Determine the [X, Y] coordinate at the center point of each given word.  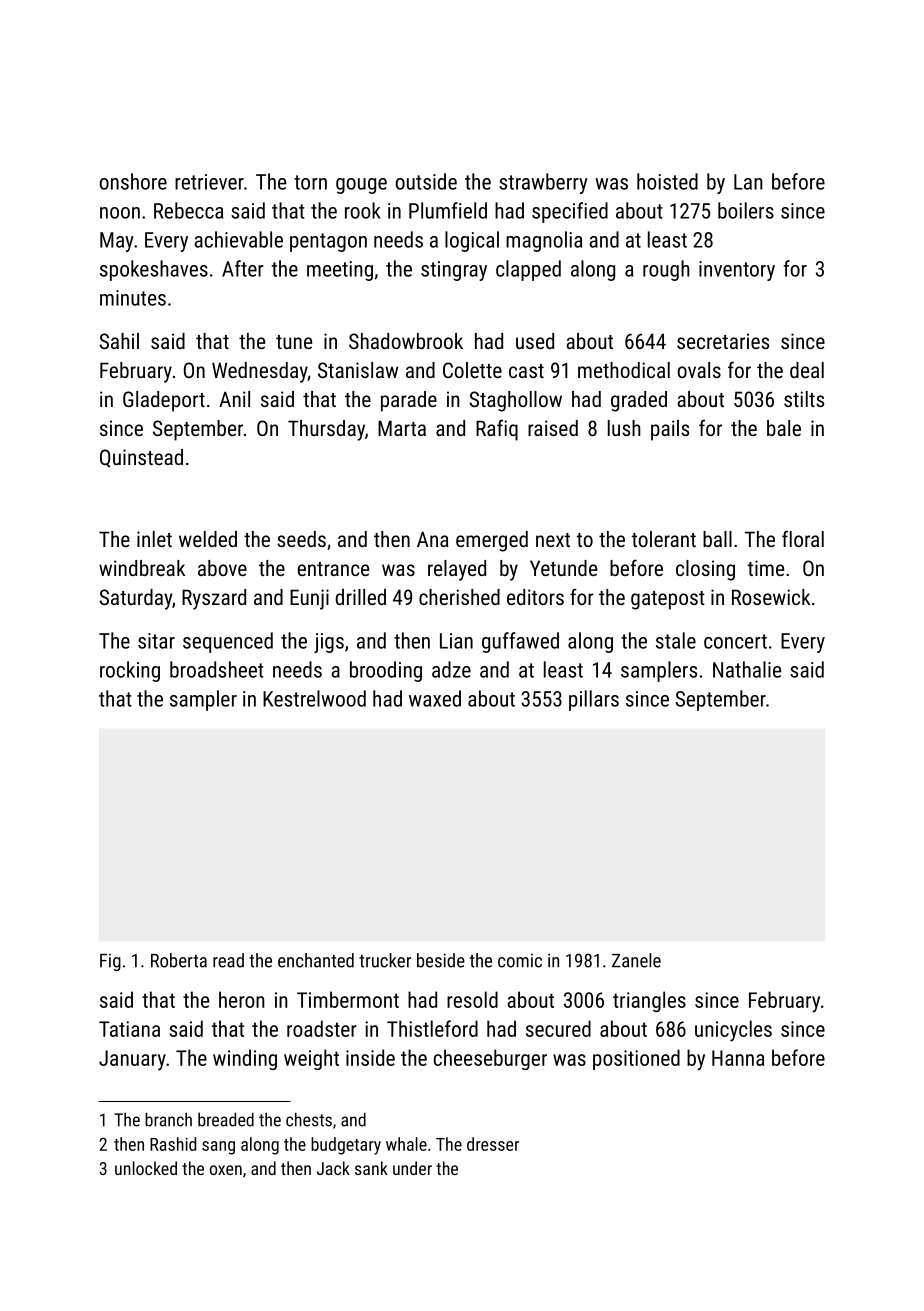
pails [670, 430]
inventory [737, 271]
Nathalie [747, 669]
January [132, 1060]
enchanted [316, 960]
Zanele [636, 960]
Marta [402, 428]
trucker [385, 960]
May [117, 242]
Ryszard [214, 599]
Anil [234, 399]
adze [451, 669]
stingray [454, 271]
